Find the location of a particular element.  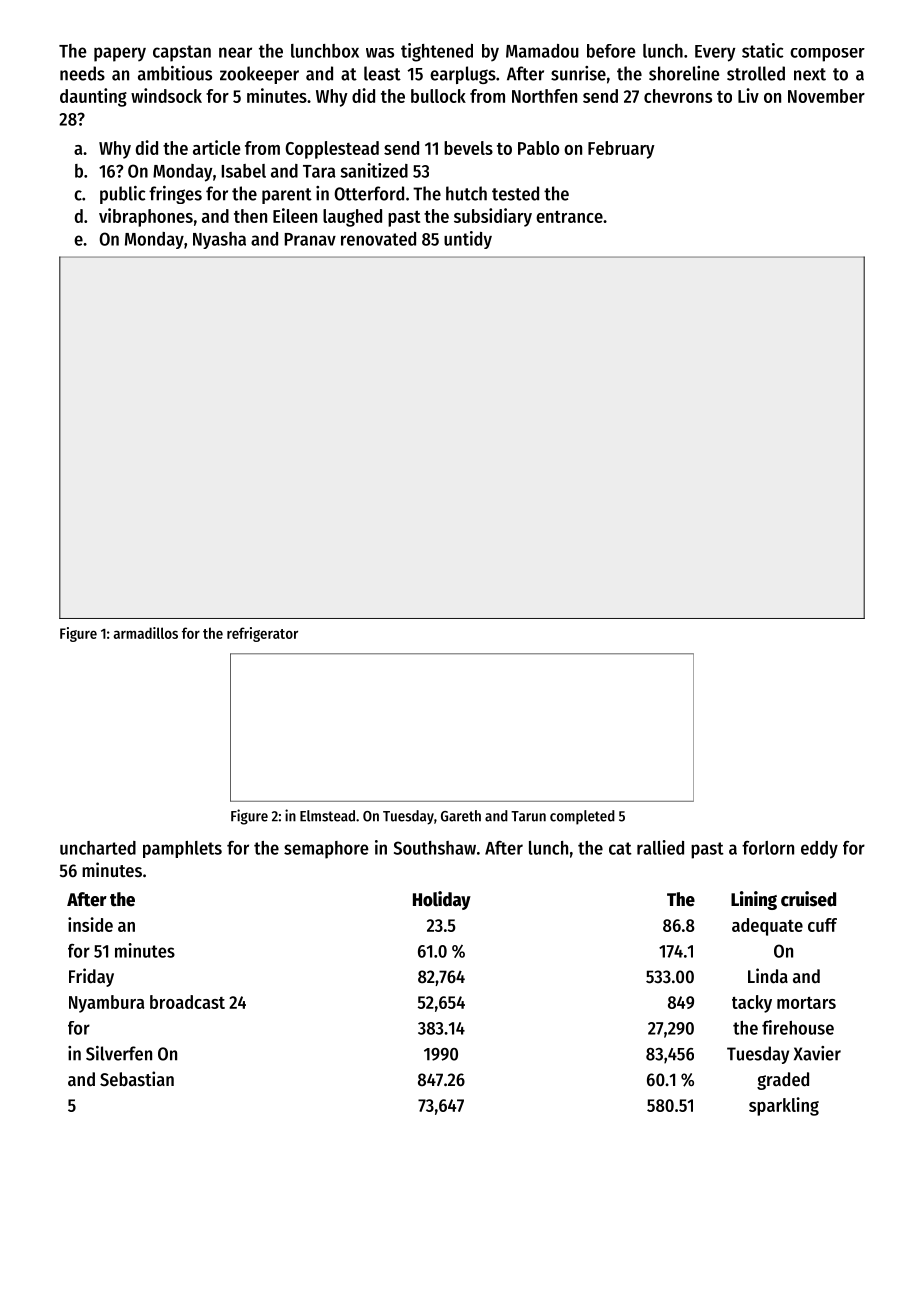

Southshaw is located at coordinates (435, 848).
